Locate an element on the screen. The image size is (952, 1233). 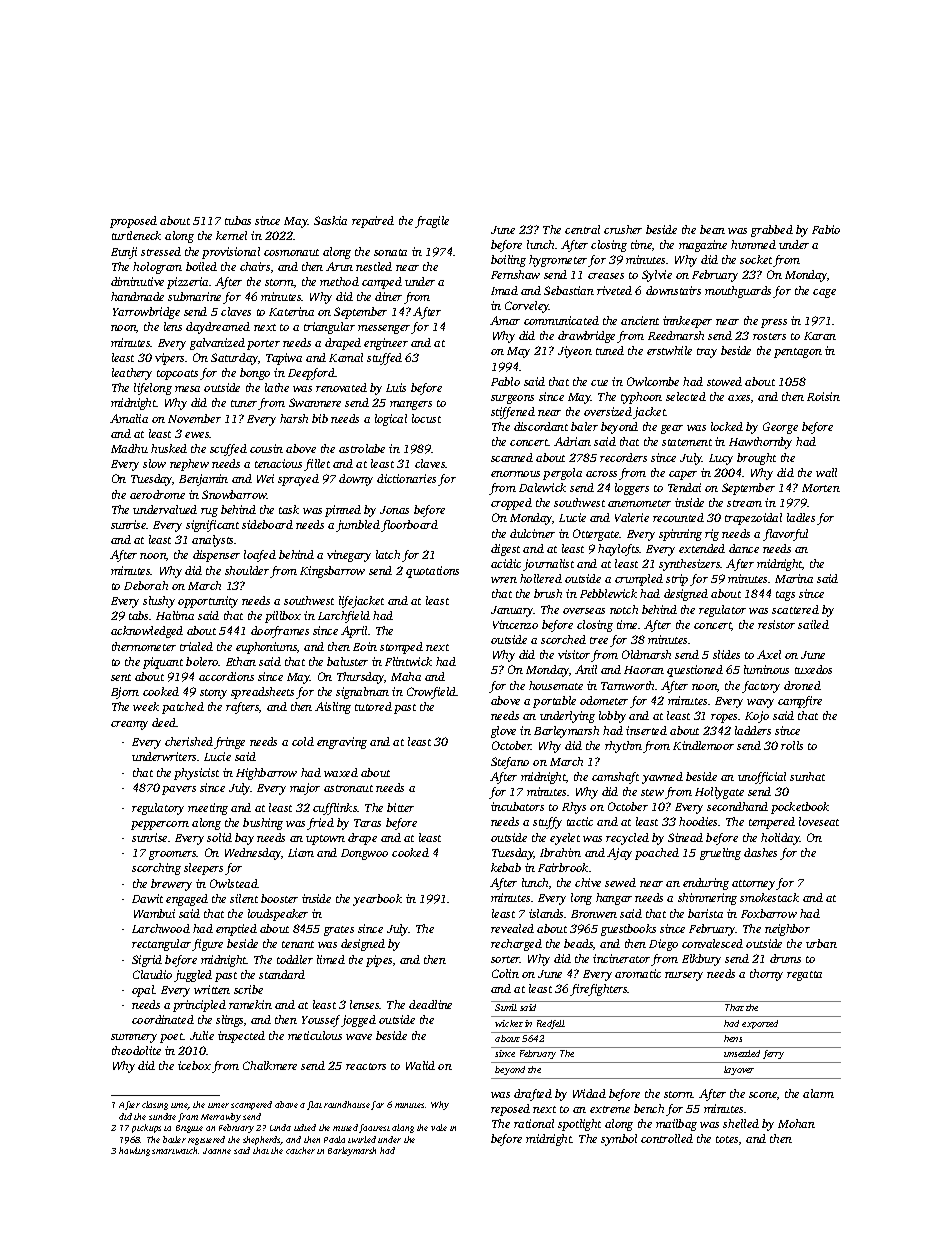
Pablo is located at coordinates (505, 381).
